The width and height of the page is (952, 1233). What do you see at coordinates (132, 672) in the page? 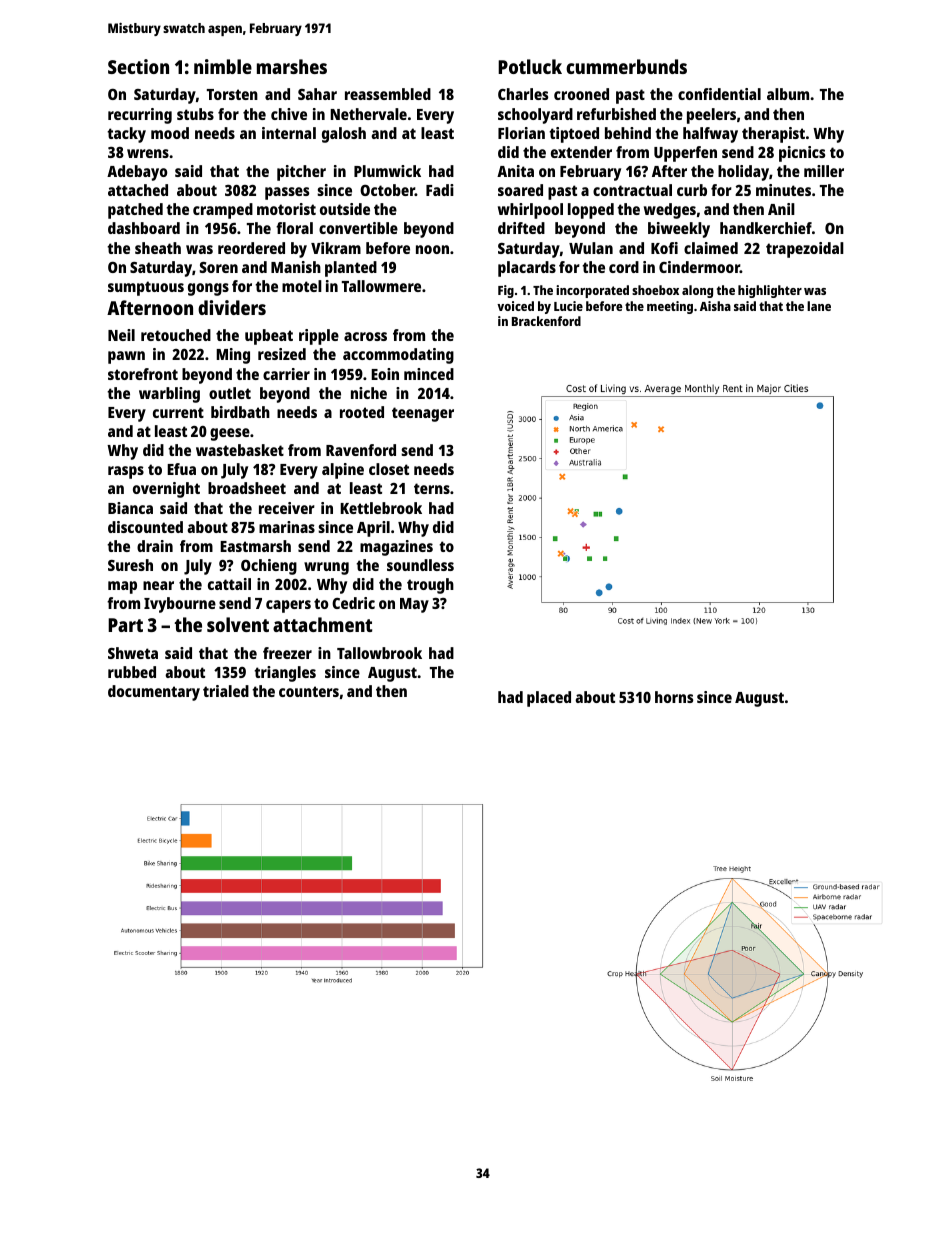
I see `rubbed` at bounding box center [132, 672].
